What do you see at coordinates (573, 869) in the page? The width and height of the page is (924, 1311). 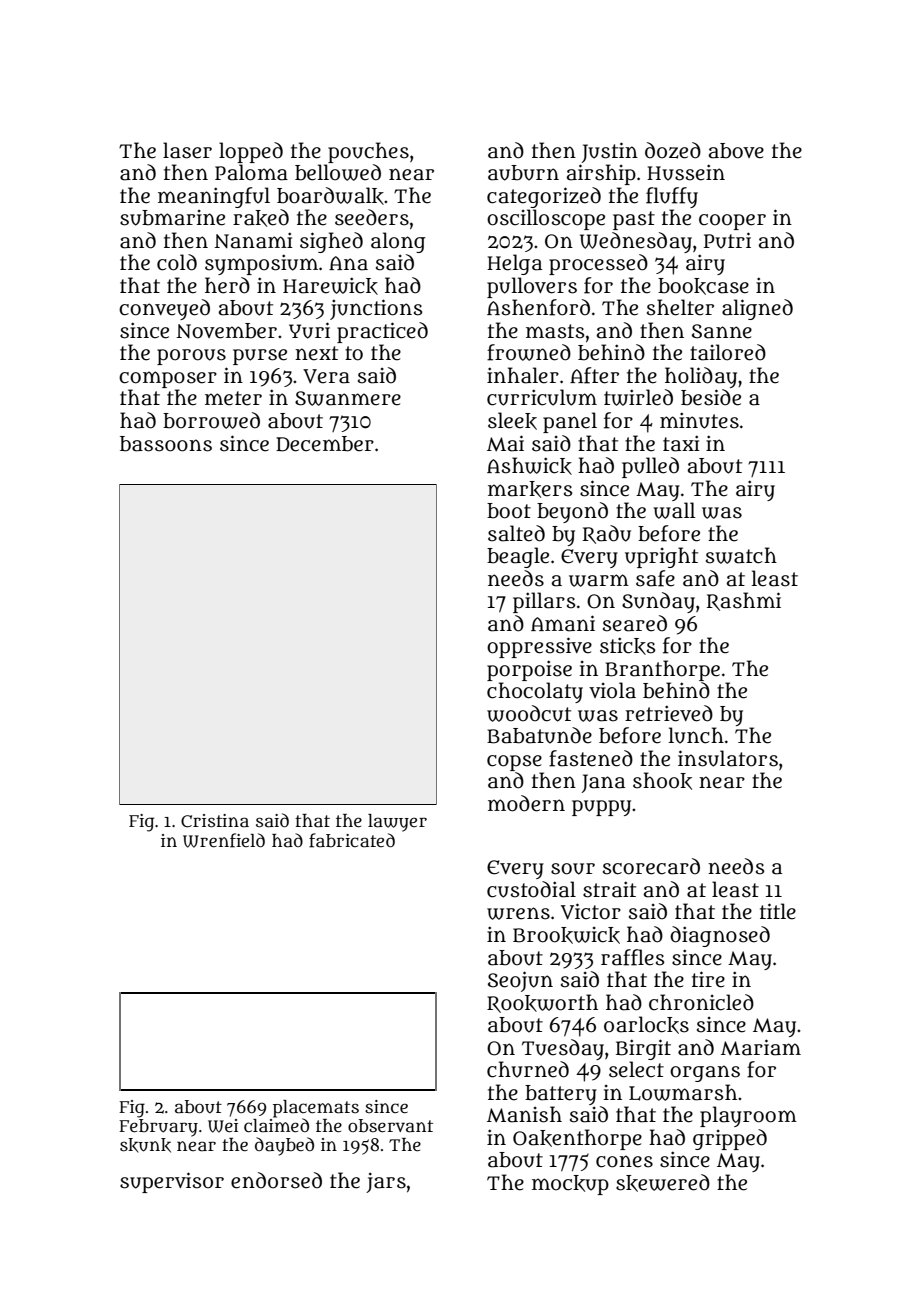 I see `sour` at bounding box center [573, 869].
